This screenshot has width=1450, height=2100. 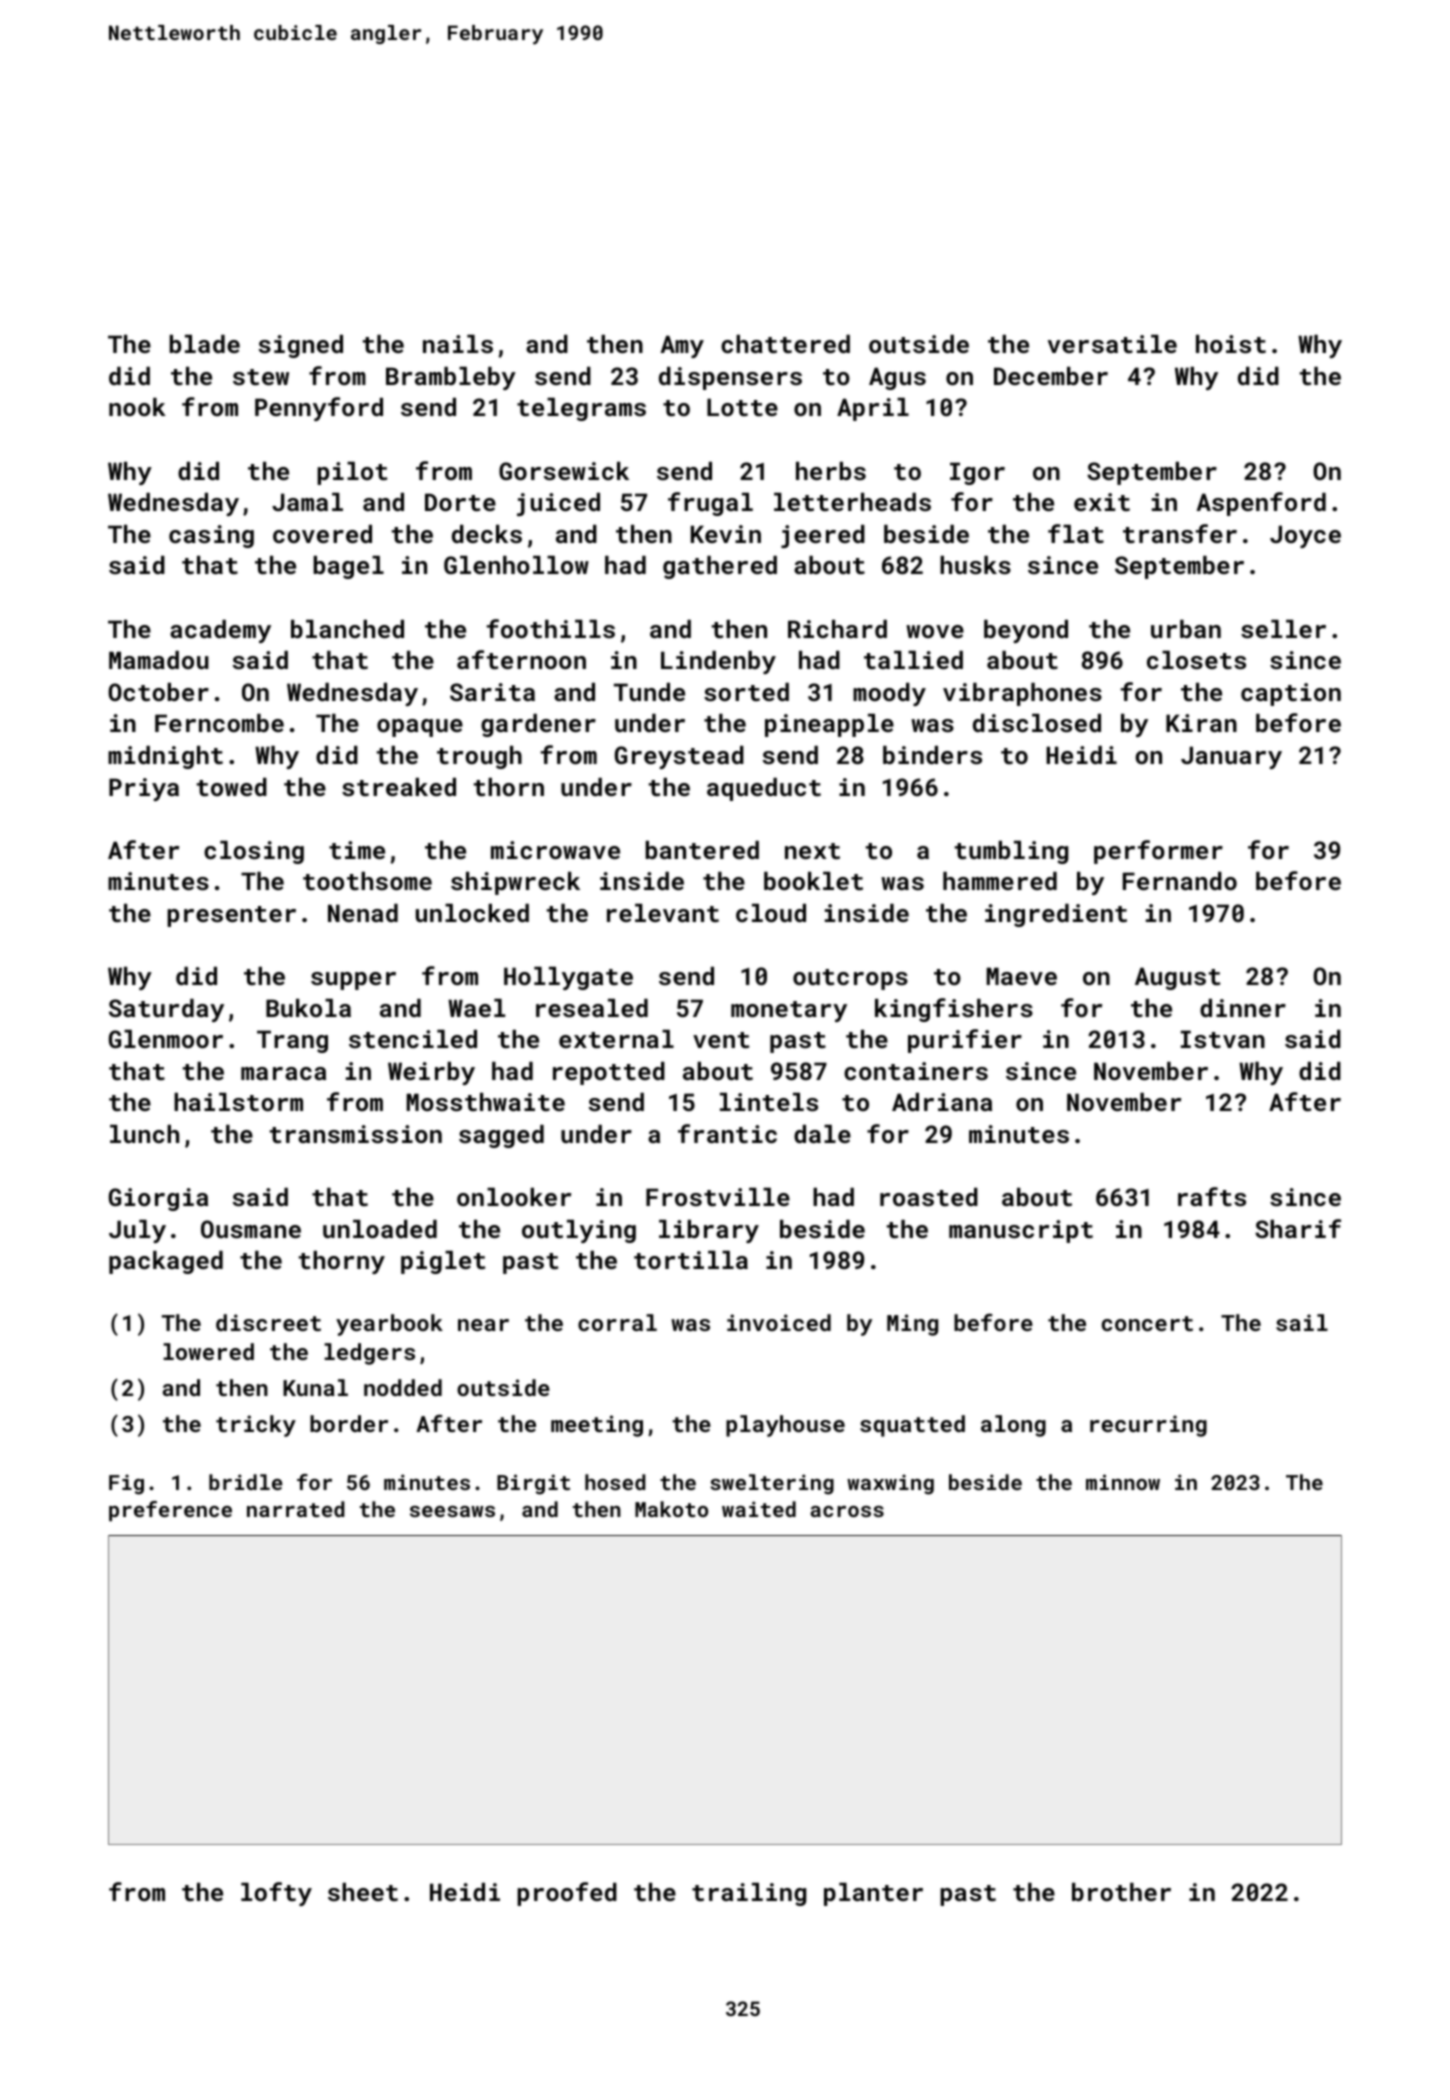 I want to click on preference, so click(x=170, y=1511).
